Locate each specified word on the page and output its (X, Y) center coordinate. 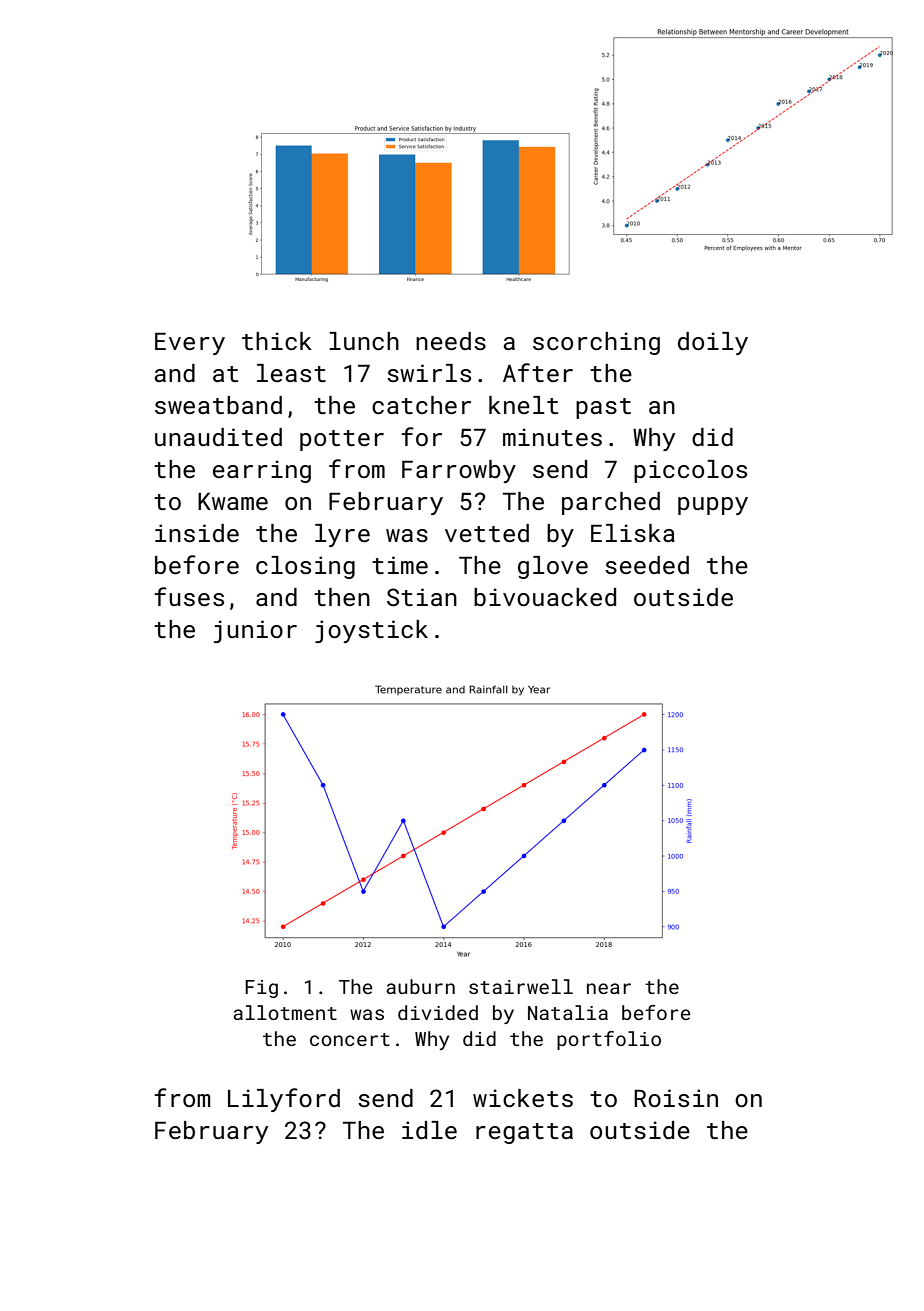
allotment (285, 1012)
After (538, 372)
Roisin (676, 1098)
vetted (487, 533)
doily (713, 343)
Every (190, 344)
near (609, 988)
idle (429, 1130)
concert (350, 1039)
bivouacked (545, 597)
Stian (422, 597)
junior (255, 631)
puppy (713, 506)
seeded (647, 565)
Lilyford (284, 1100)
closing (305, 567)
